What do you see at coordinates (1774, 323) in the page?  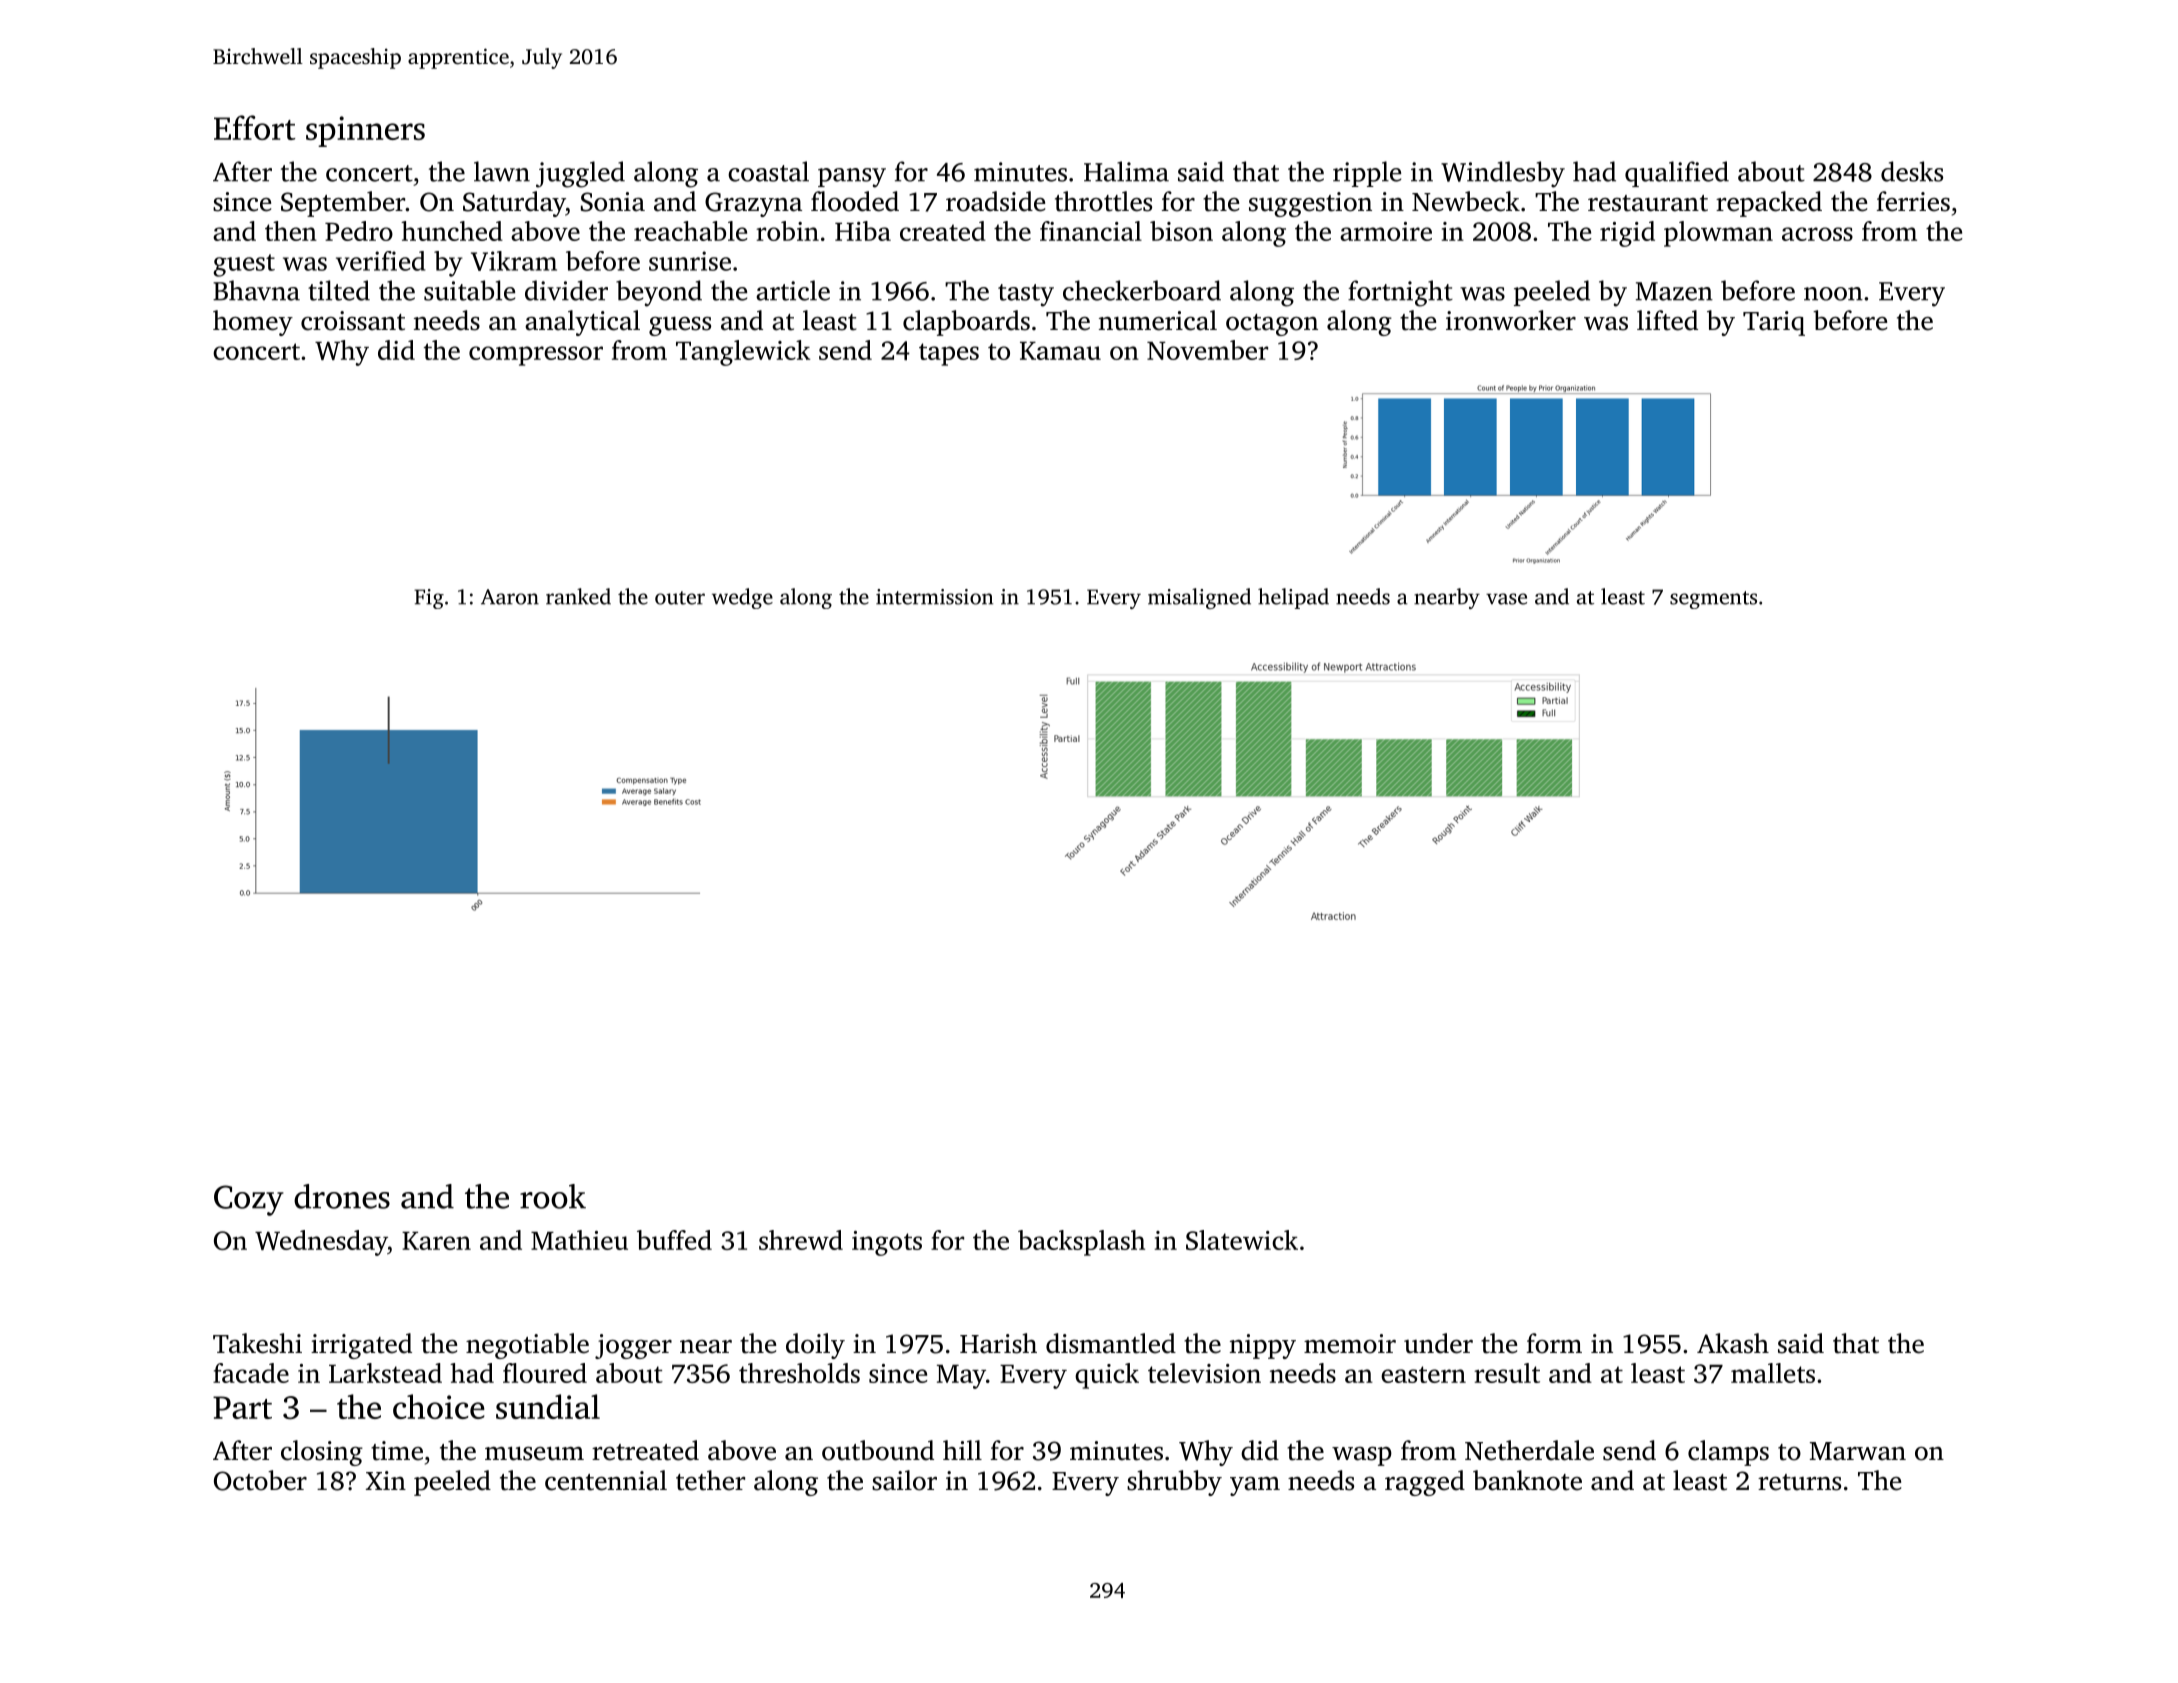 I see `Tariq` at bounding box center [1774, 323].
